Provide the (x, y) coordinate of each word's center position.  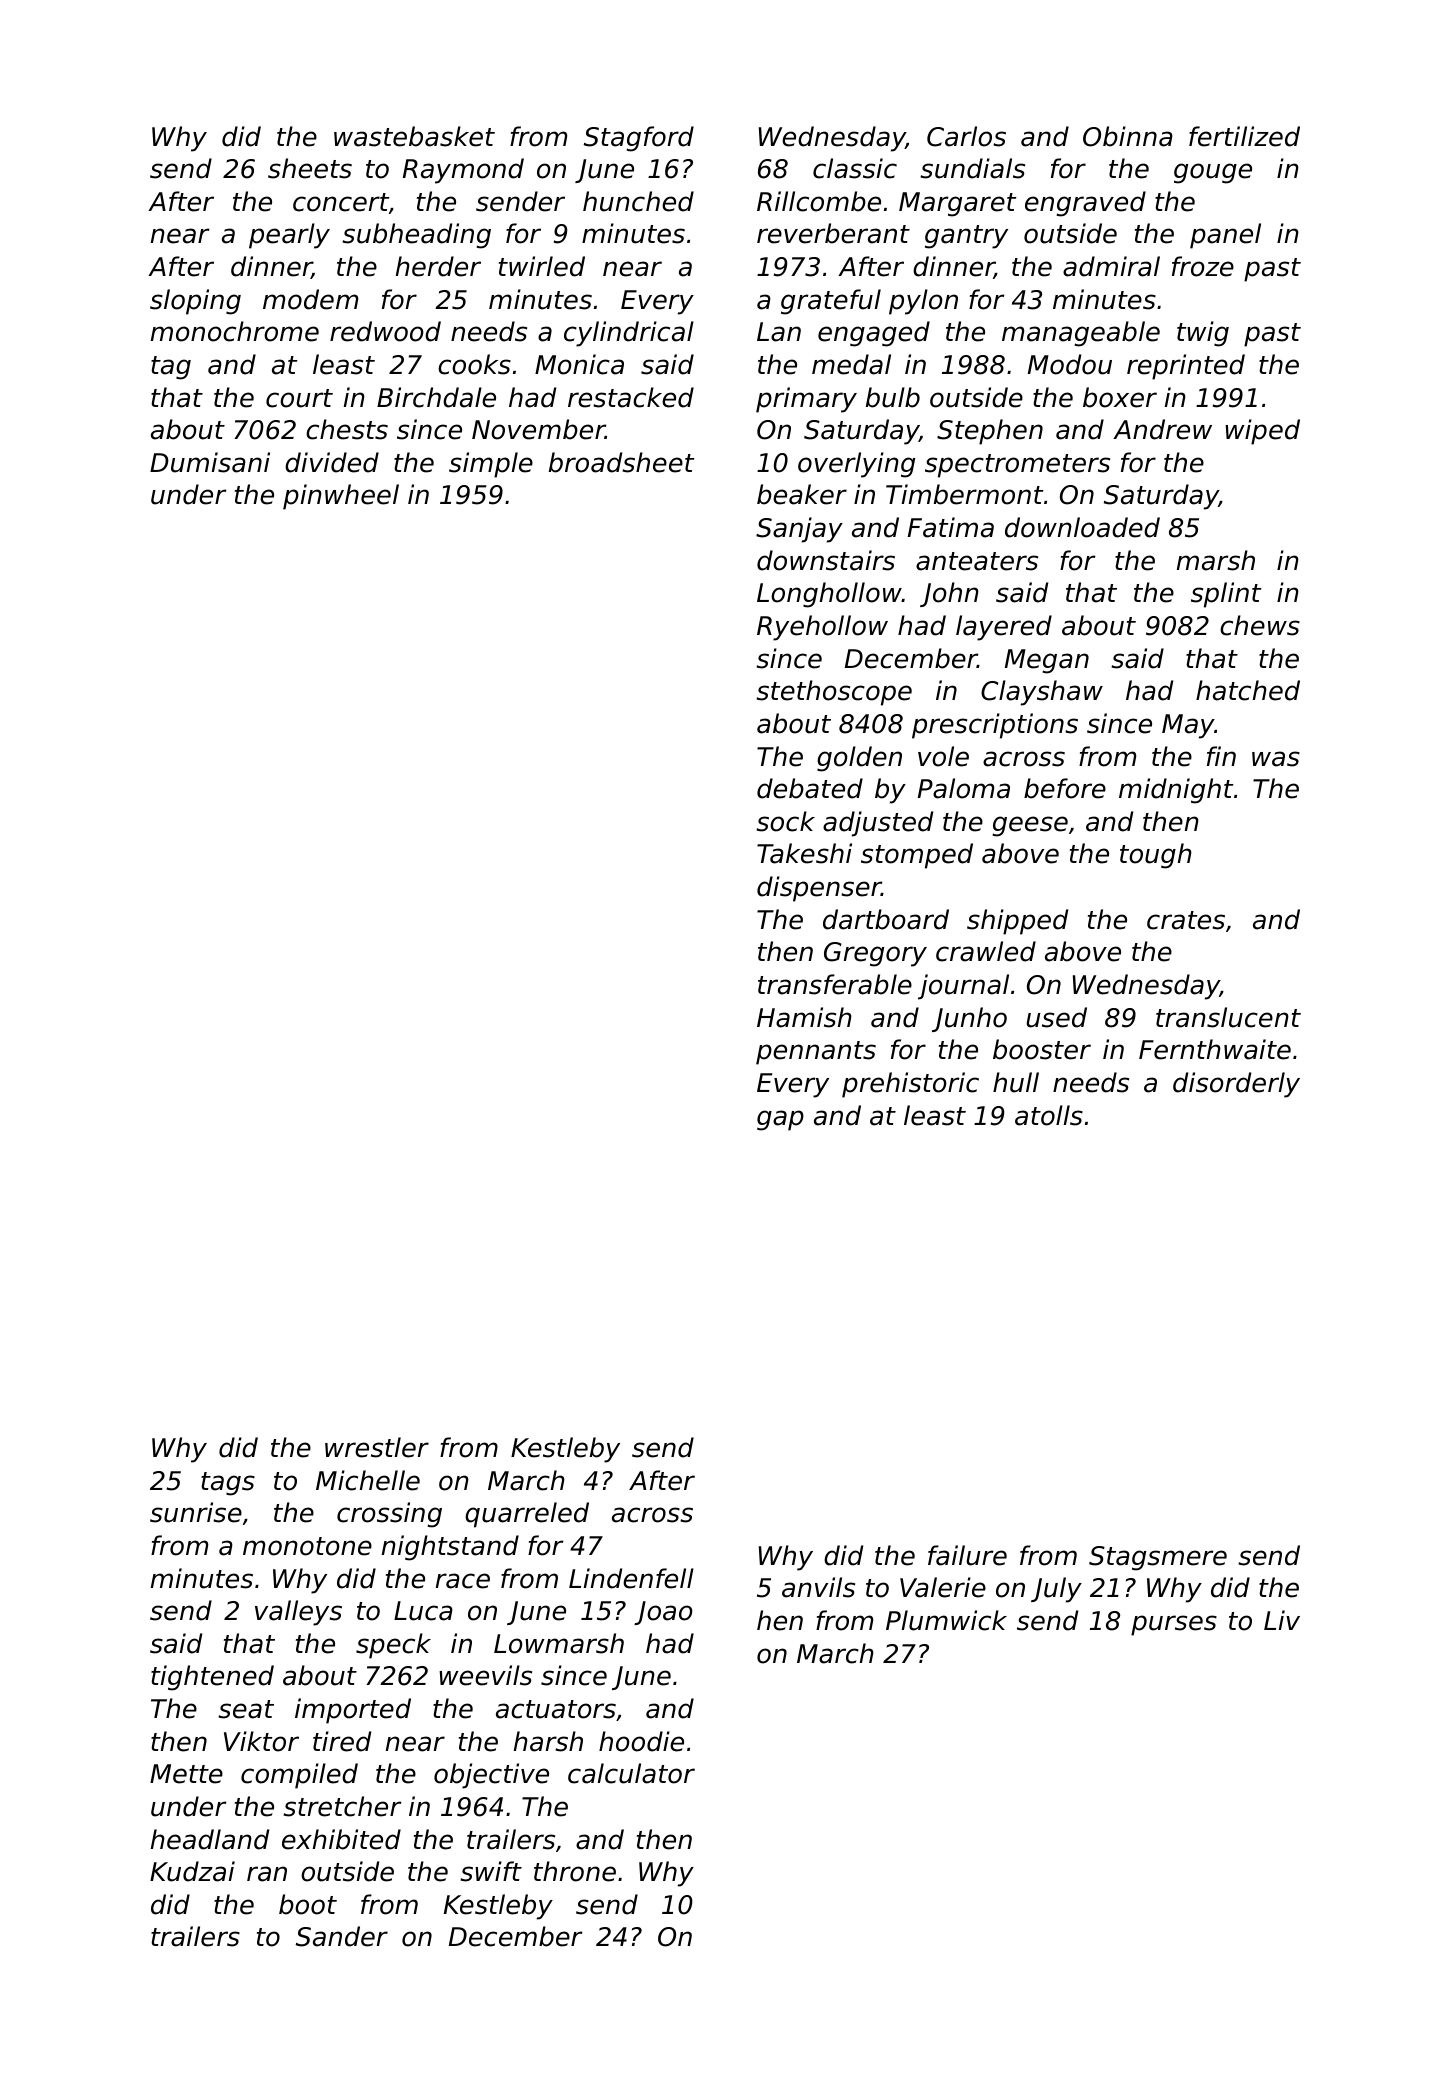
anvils (818, 1587)
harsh (548, 1741)
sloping (195, 302)
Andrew (1162, 429)
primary (806, 400)
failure (967, 1555)
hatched (1248, 690)
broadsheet (622, 462)
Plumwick (946, 1620)
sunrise (196, 1512)
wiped (1262, 432)
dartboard (886, 919)
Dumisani (210, 462)
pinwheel (341, 497)
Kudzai (192, 1871)
